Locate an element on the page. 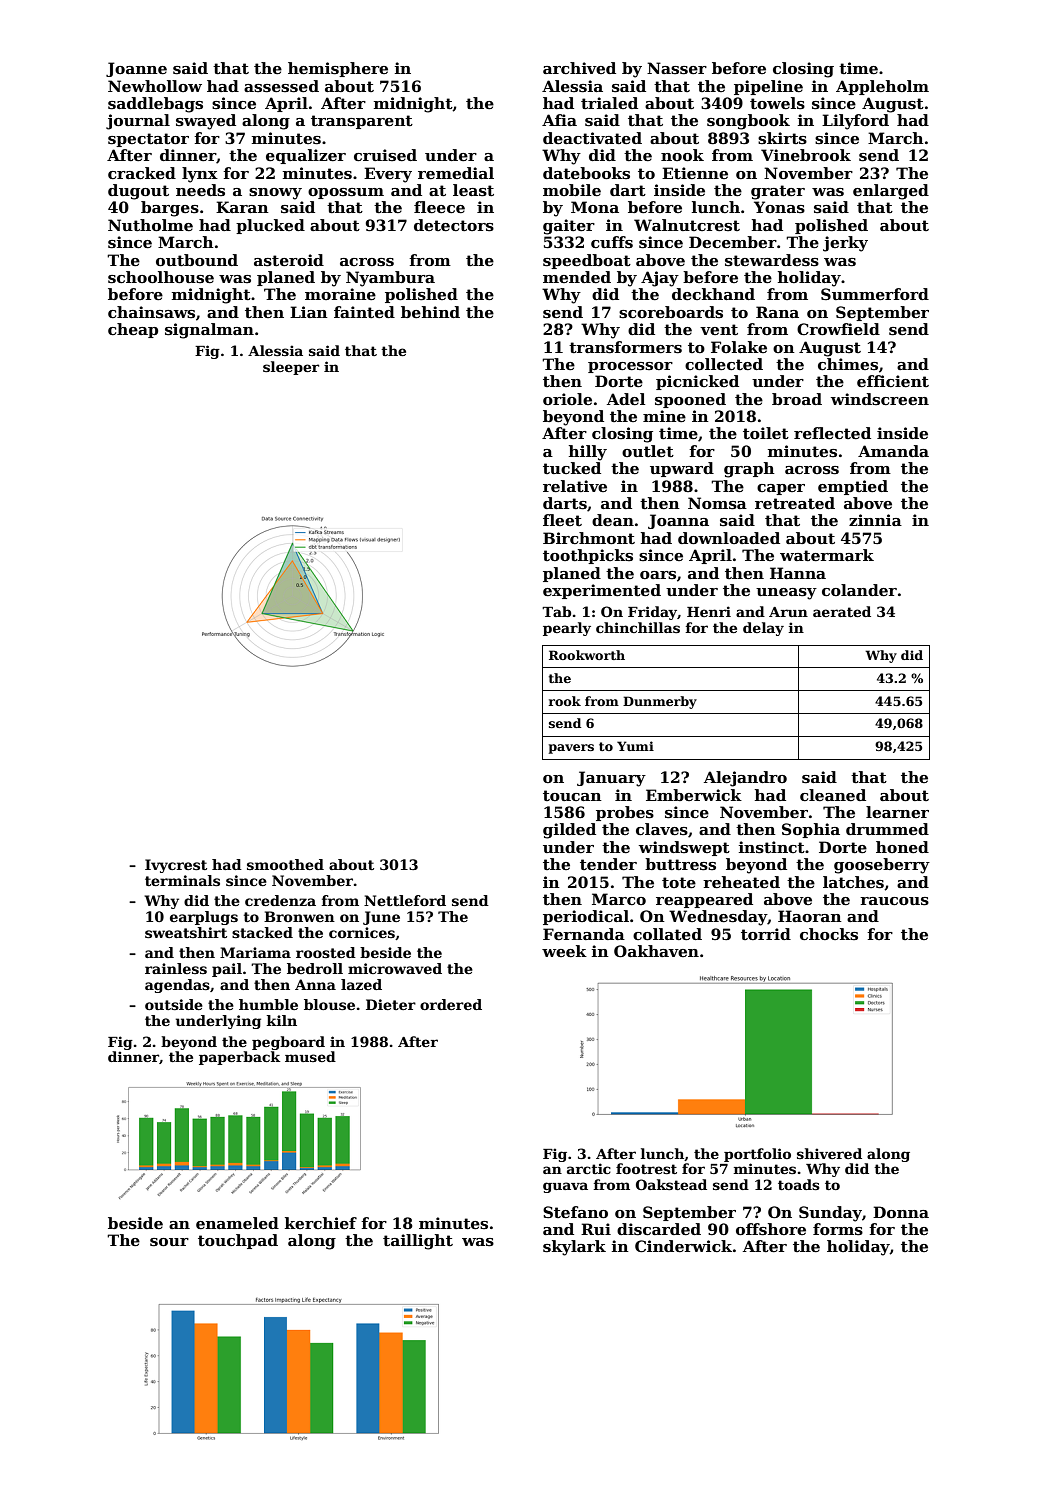 This image has height=1502, width=1037. cuffs is located at coordinates (612, 242).
